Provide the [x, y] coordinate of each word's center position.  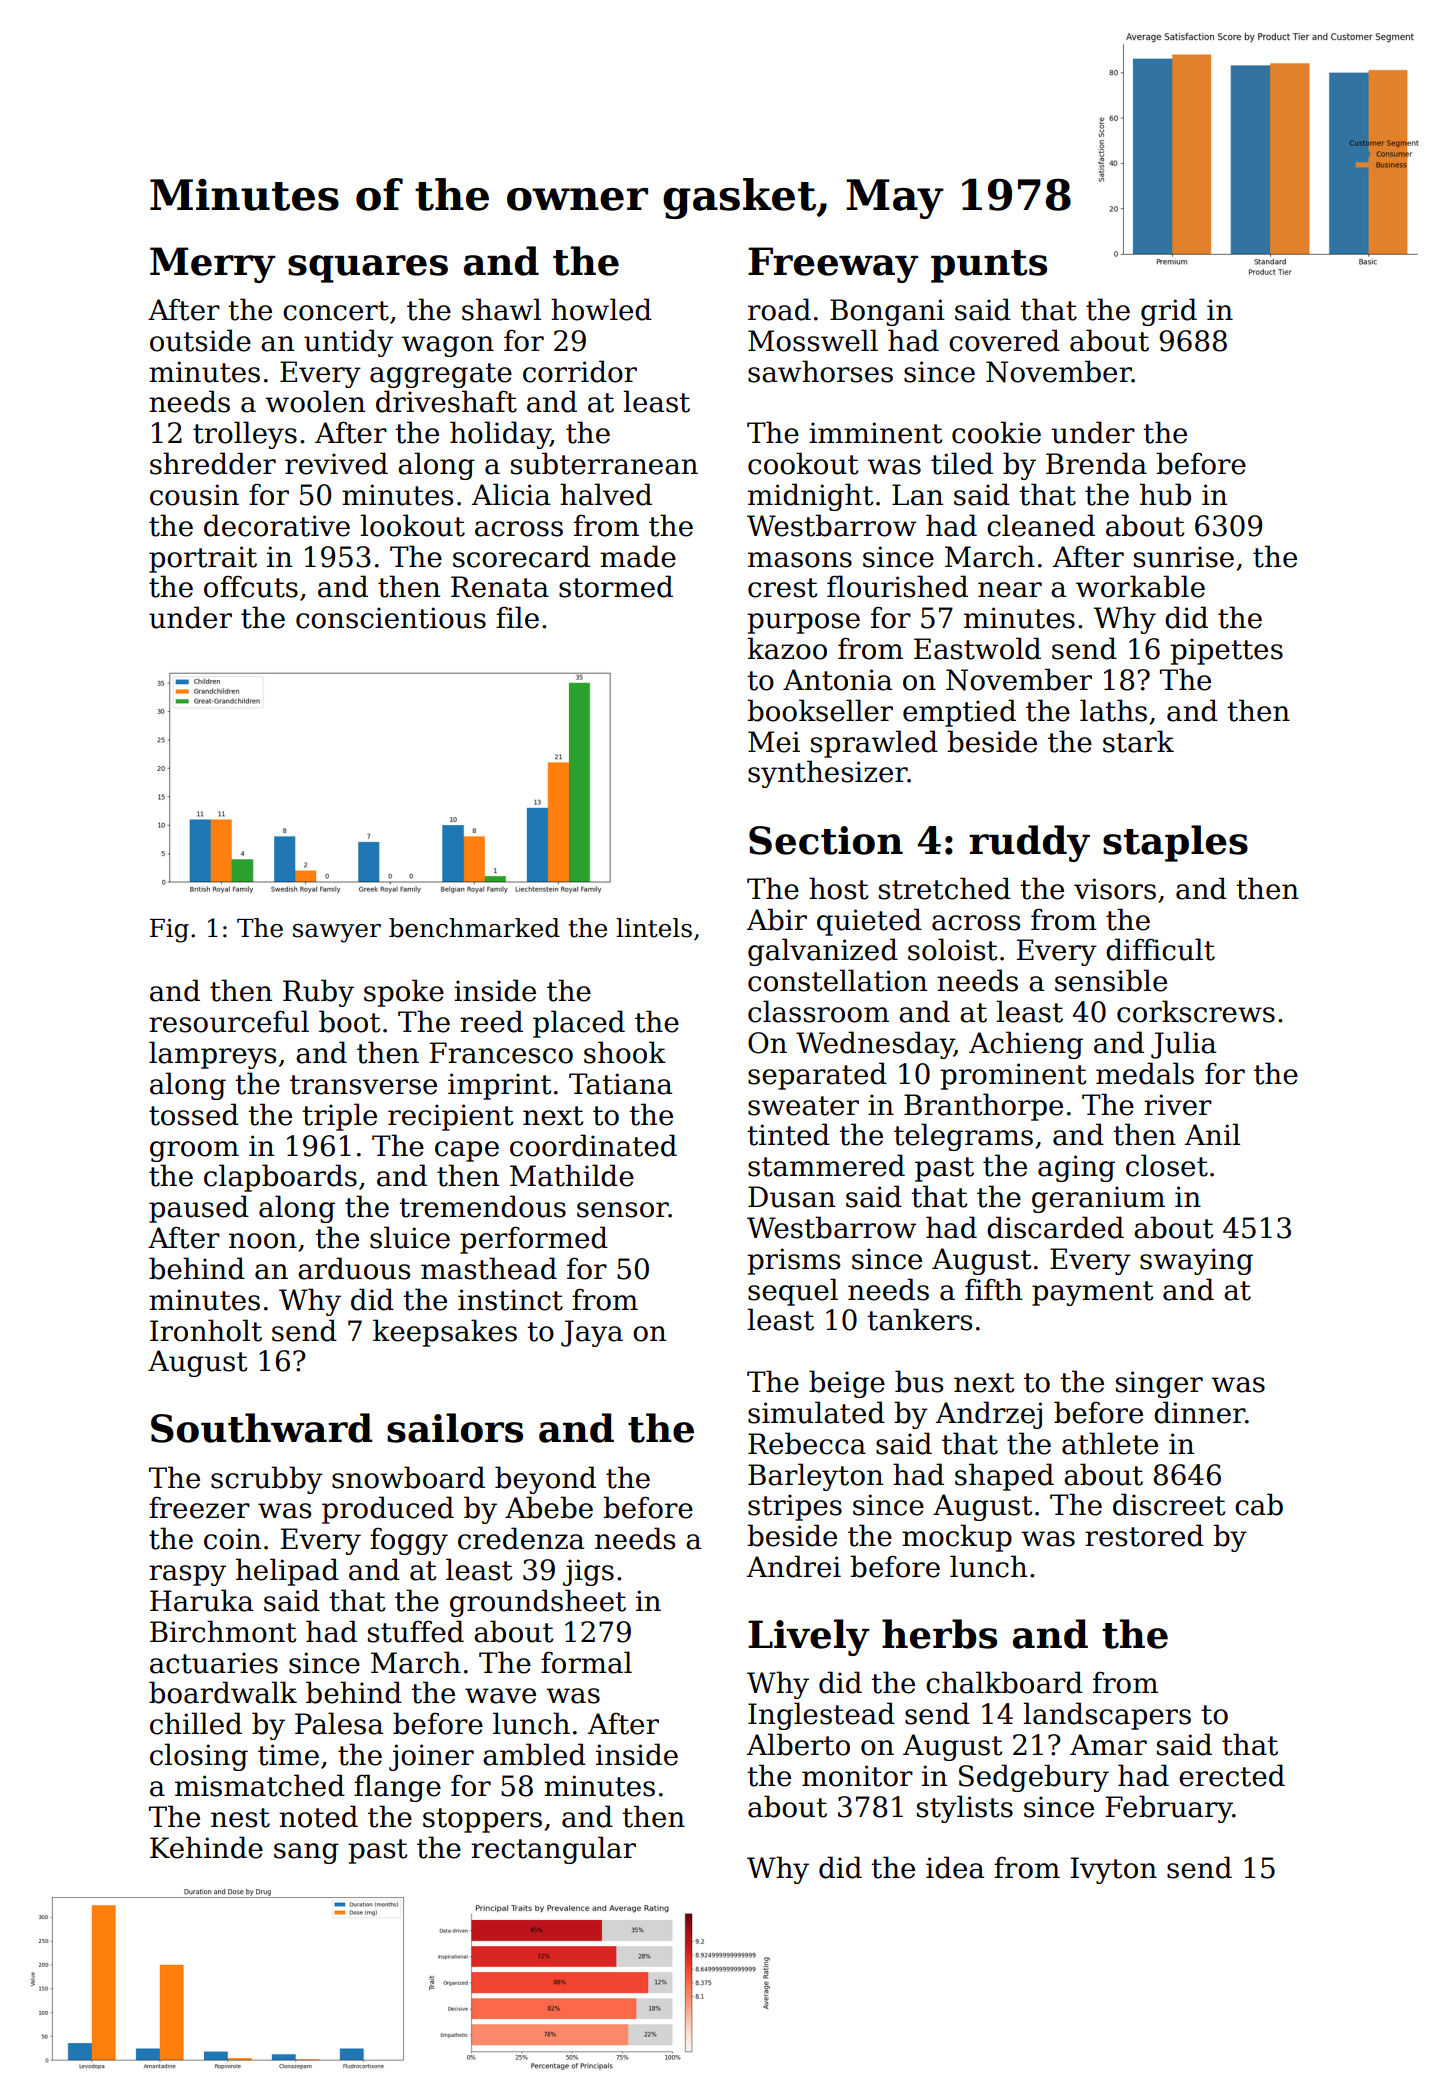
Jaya [592, 1333]
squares [368, 269]
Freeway [833, 265]
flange [397, 1788]
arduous [354, 1268]
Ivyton [1114, 1870]
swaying [1196, 1261]
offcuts [251, 586]
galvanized [823, 952]
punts [989, 266]
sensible [1111, 980]
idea [955, 1867]
